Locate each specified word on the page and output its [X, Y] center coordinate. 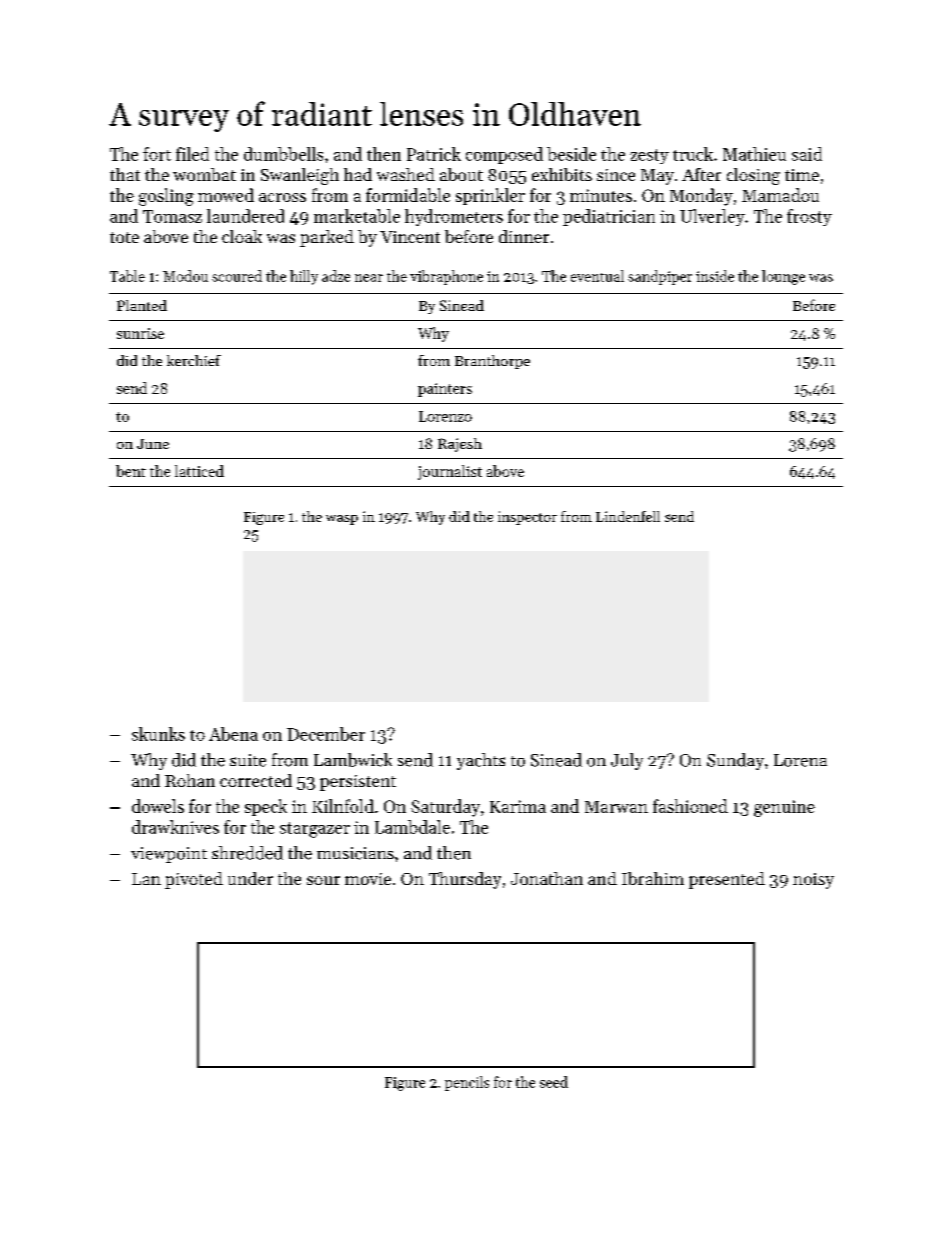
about [461, 174]
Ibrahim [653, 878]
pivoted [194, 880]
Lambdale [412, 827]
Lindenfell [628, 516]
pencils [467, 1083]
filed [192, 154]
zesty [649, 156]
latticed [199, 471]
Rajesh [460, 445]
